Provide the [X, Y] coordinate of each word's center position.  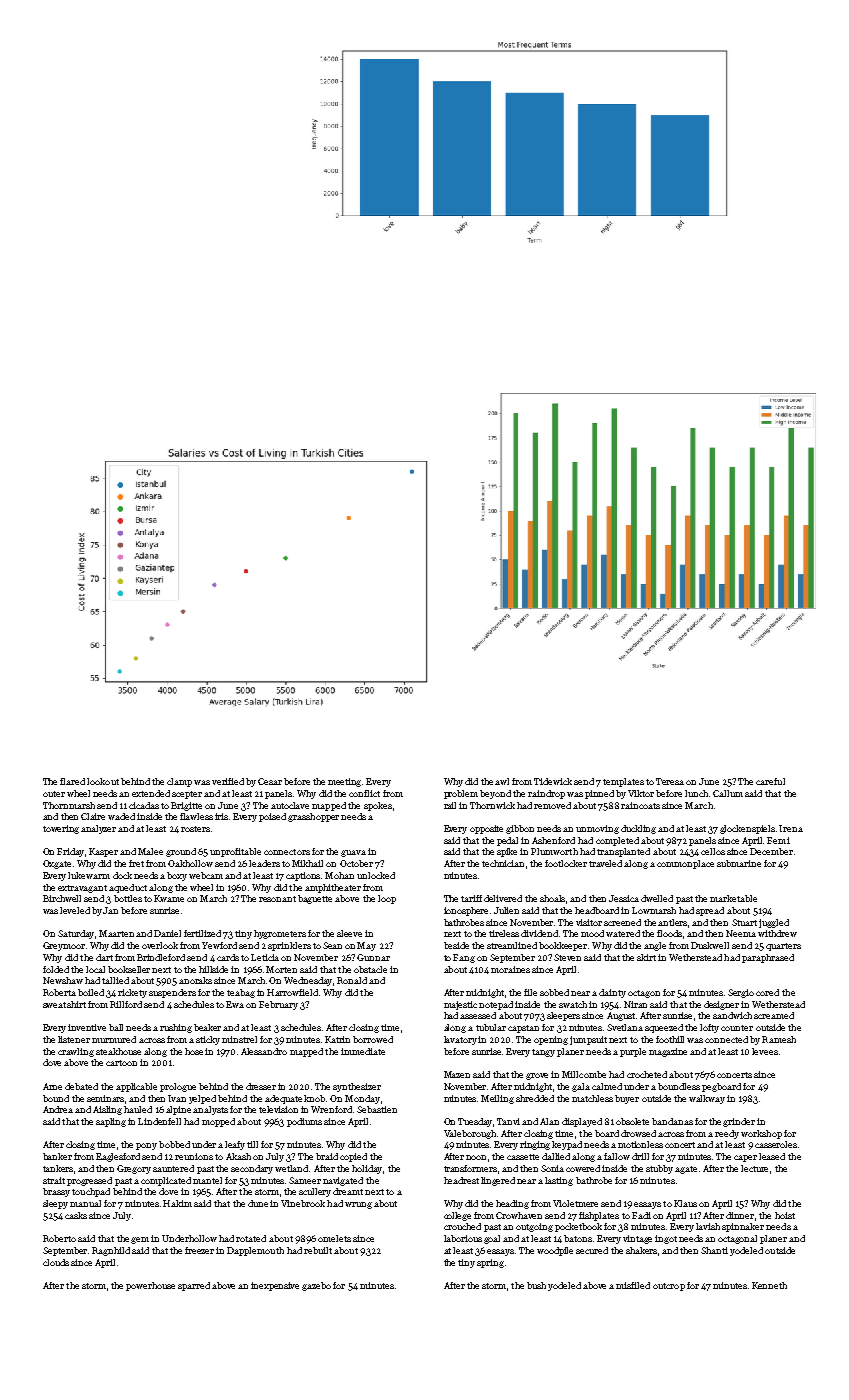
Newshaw [63, 980]
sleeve [349, 933]
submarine [739, 863]
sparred [194, 1286]
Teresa [670, 781]
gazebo [316, 1286]
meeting [344, 782]
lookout [103, 781]
